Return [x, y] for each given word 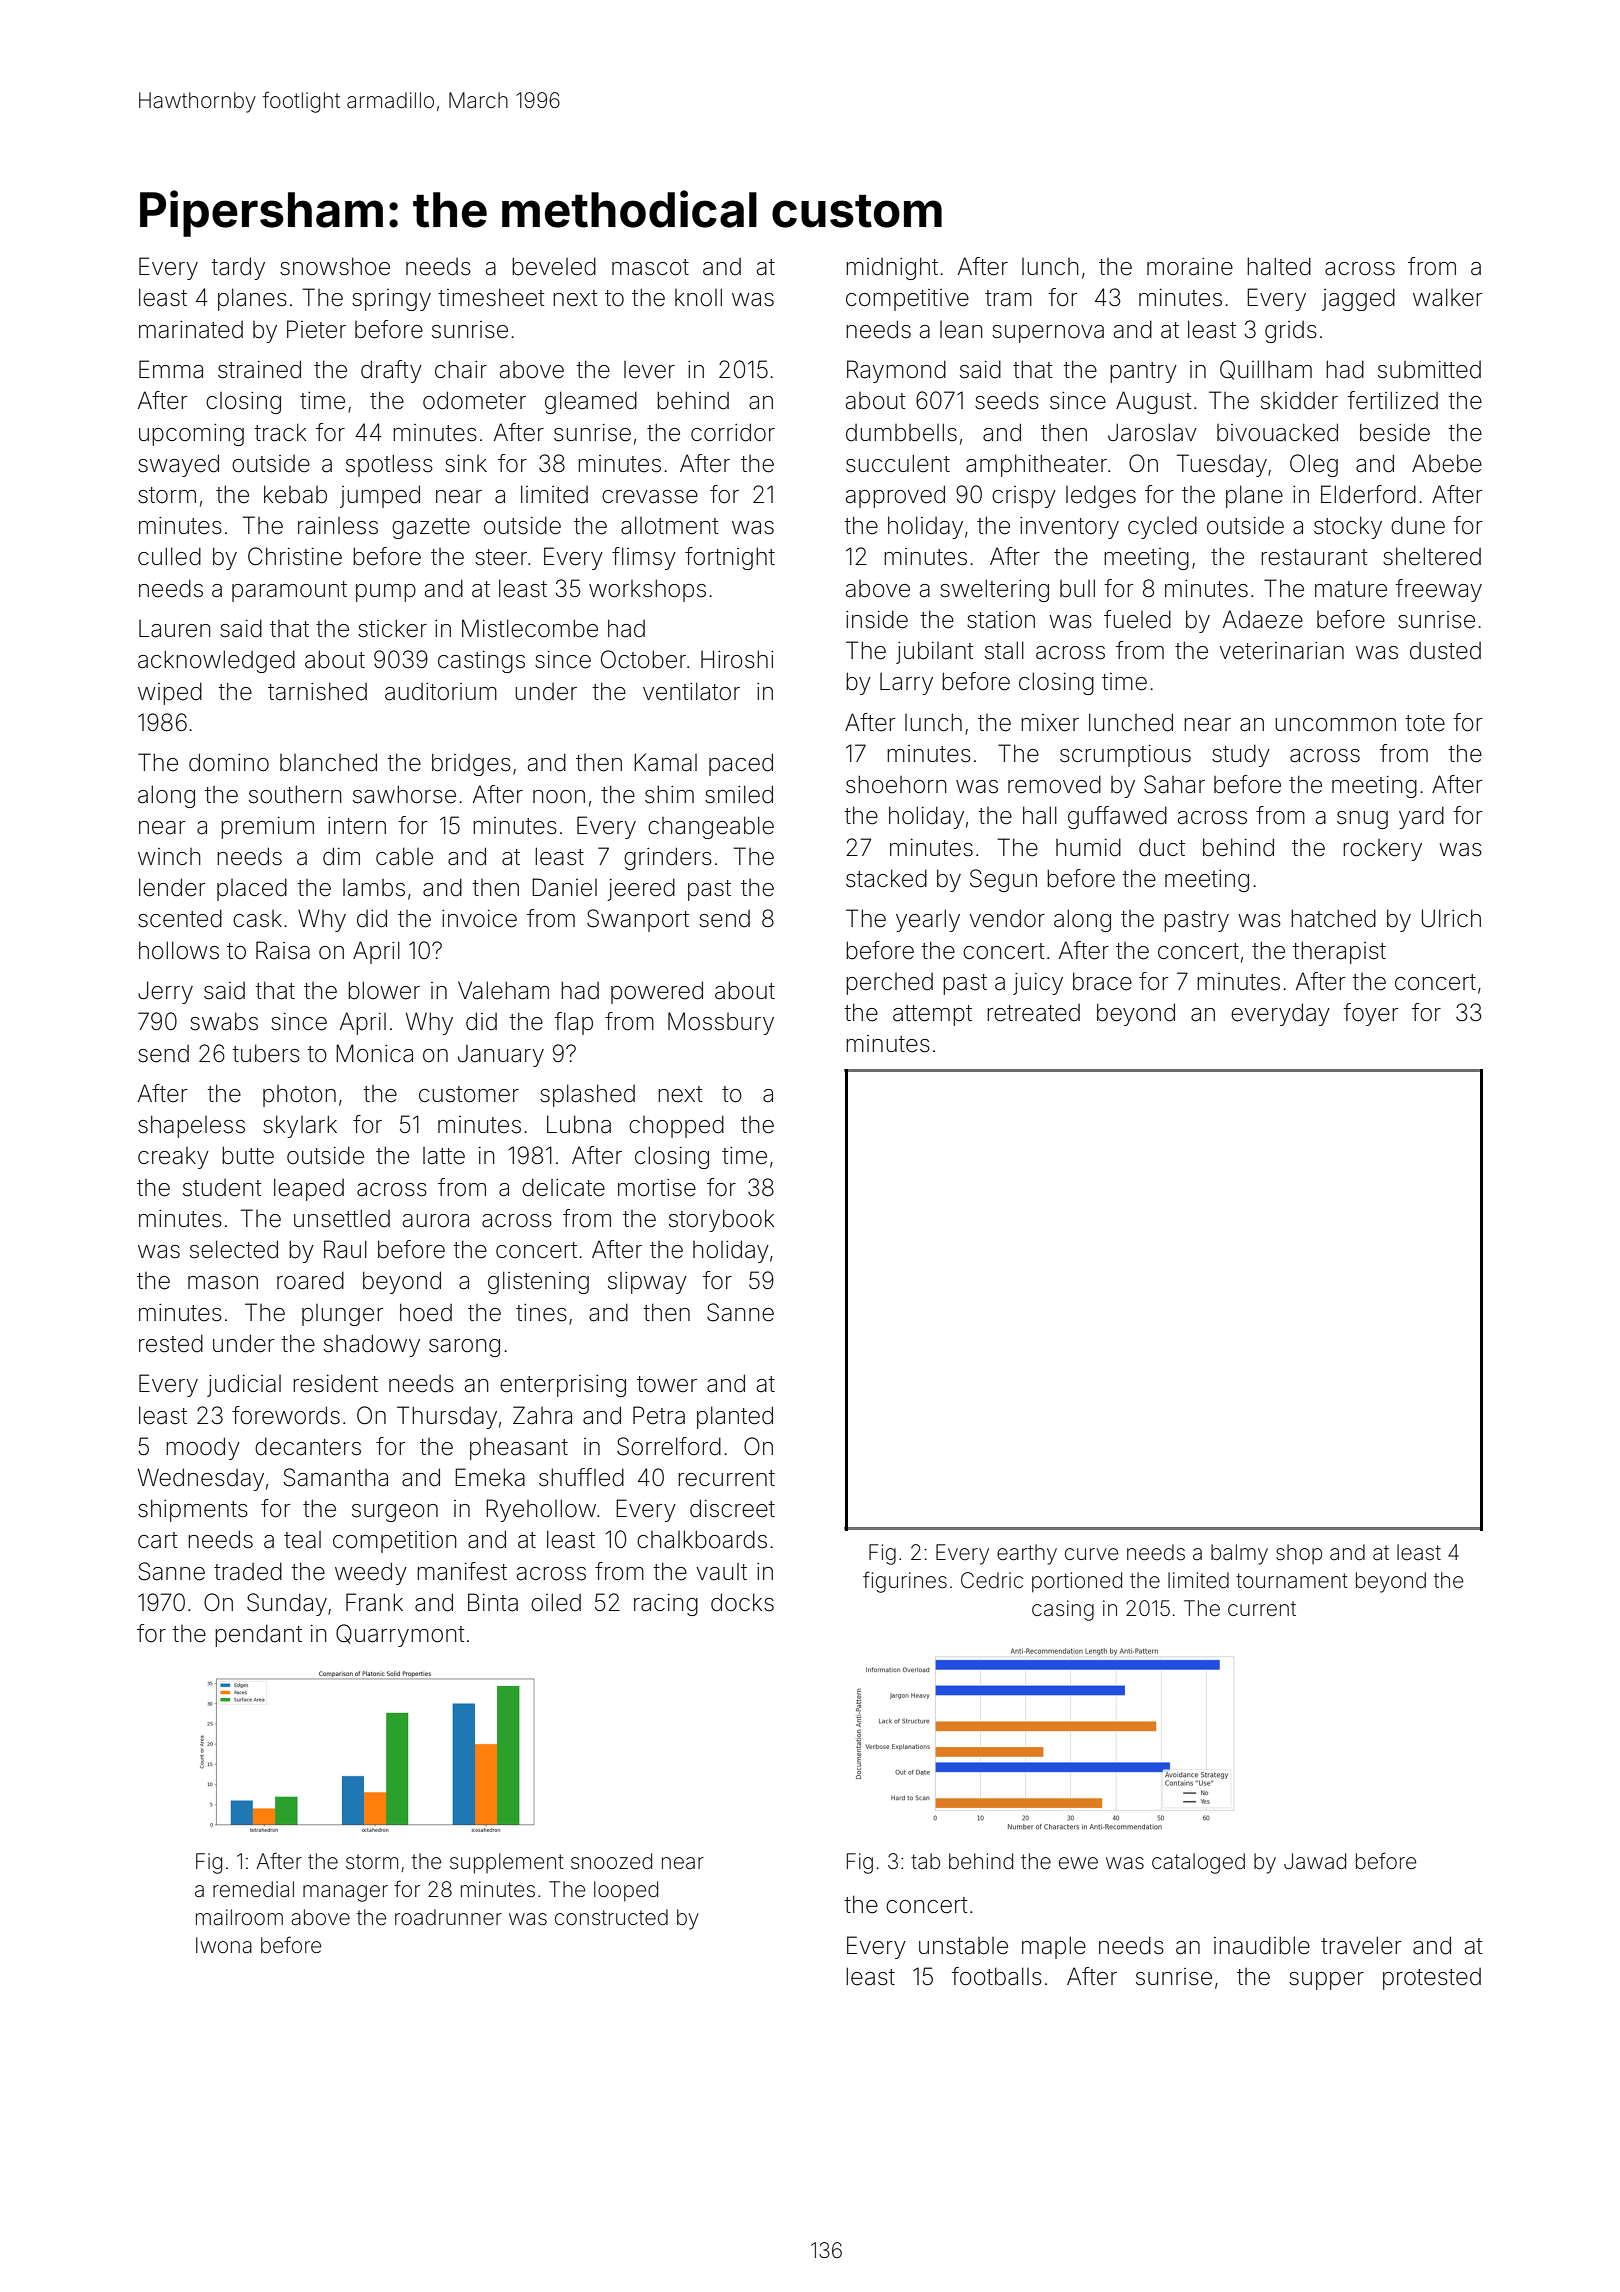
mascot [650, 267]
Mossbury [721, 1023]
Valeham [503, 990]
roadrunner [448, 1917]
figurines [905, 1582]
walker [1447, 297]
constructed [611, 1917]
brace [1102, 981]
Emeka [490, 1477]
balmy [1239, 1554]
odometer [474, 400]
